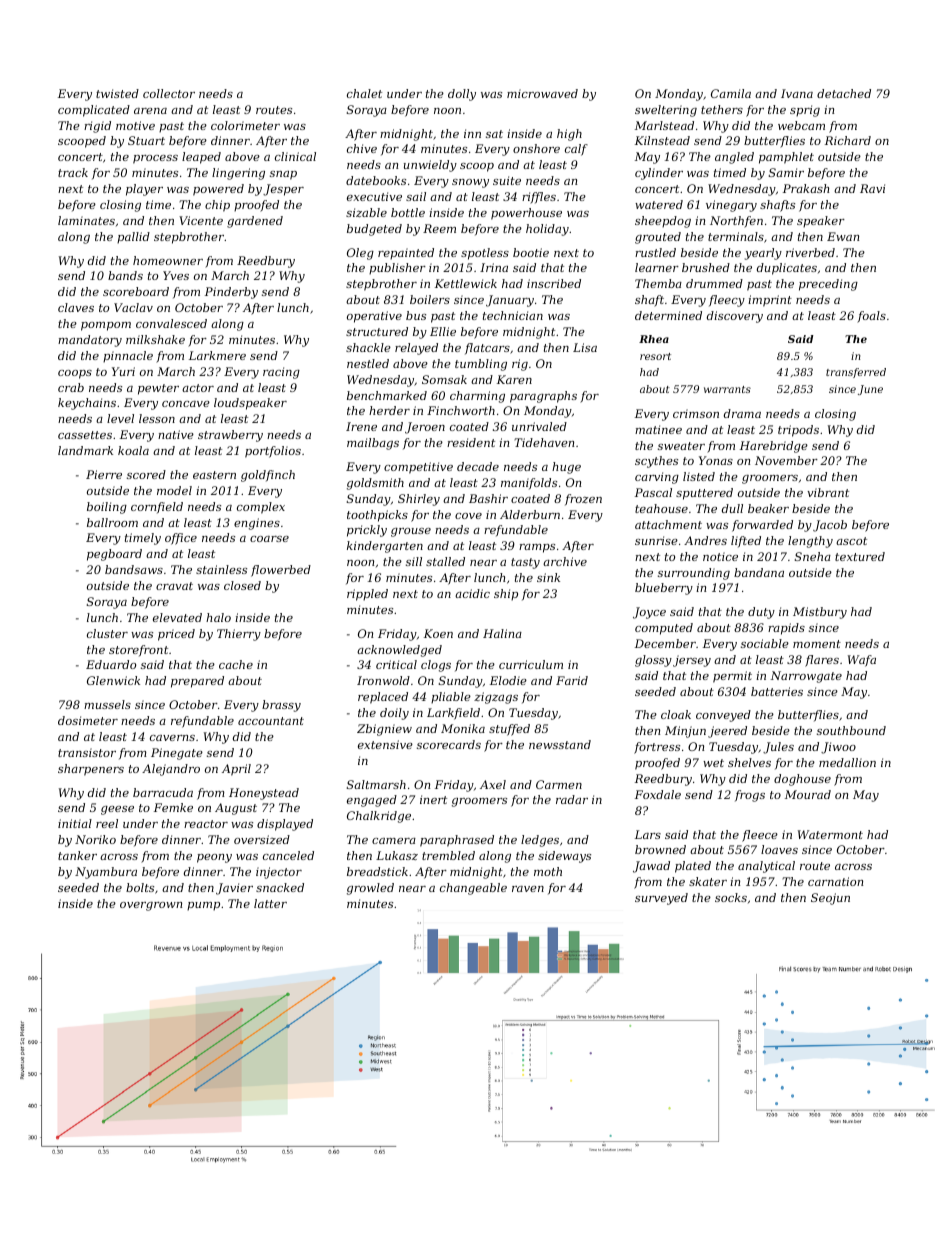 This screenshot has height=1233, width=952. Describe the element at coordinates (419, 500) in the screenshot. I see `Shirley` at that location.
